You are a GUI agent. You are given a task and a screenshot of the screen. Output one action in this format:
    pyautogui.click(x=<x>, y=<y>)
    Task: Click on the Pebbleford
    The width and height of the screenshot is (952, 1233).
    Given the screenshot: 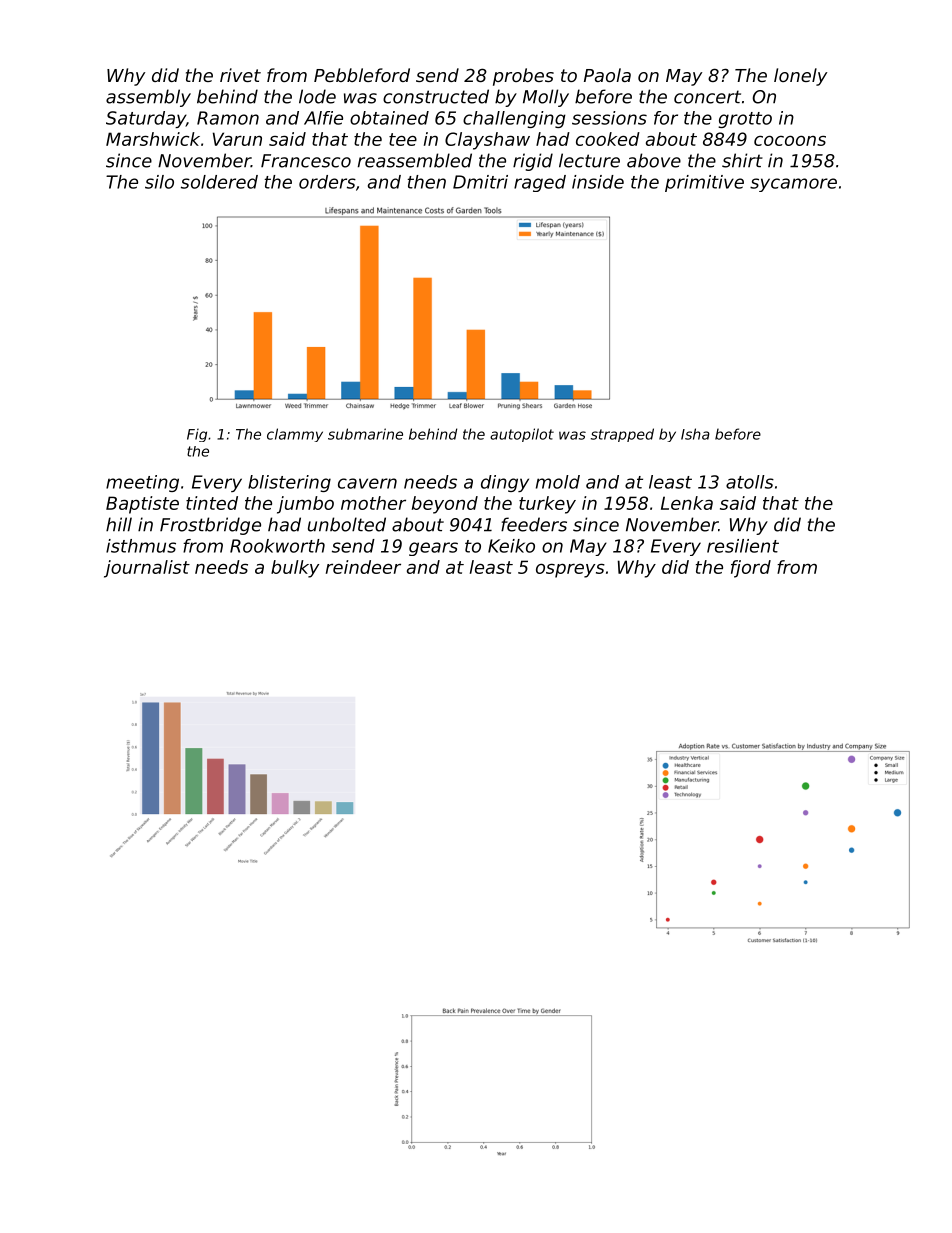 What is the action you would take?
    pyautogui.click(x=362, y=75)
